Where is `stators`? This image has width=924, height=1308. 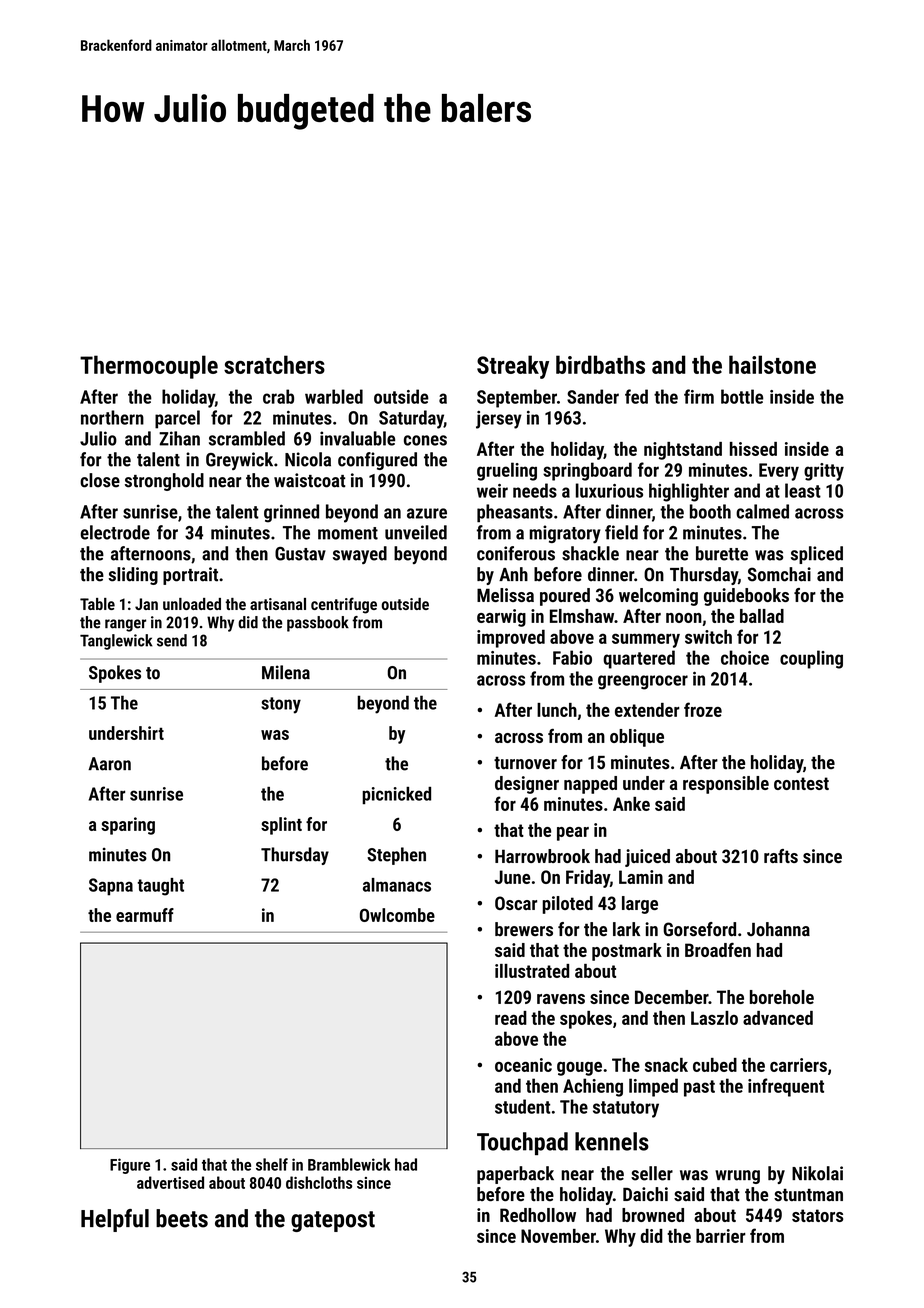 stators is located at coordinates (817, 1215).
